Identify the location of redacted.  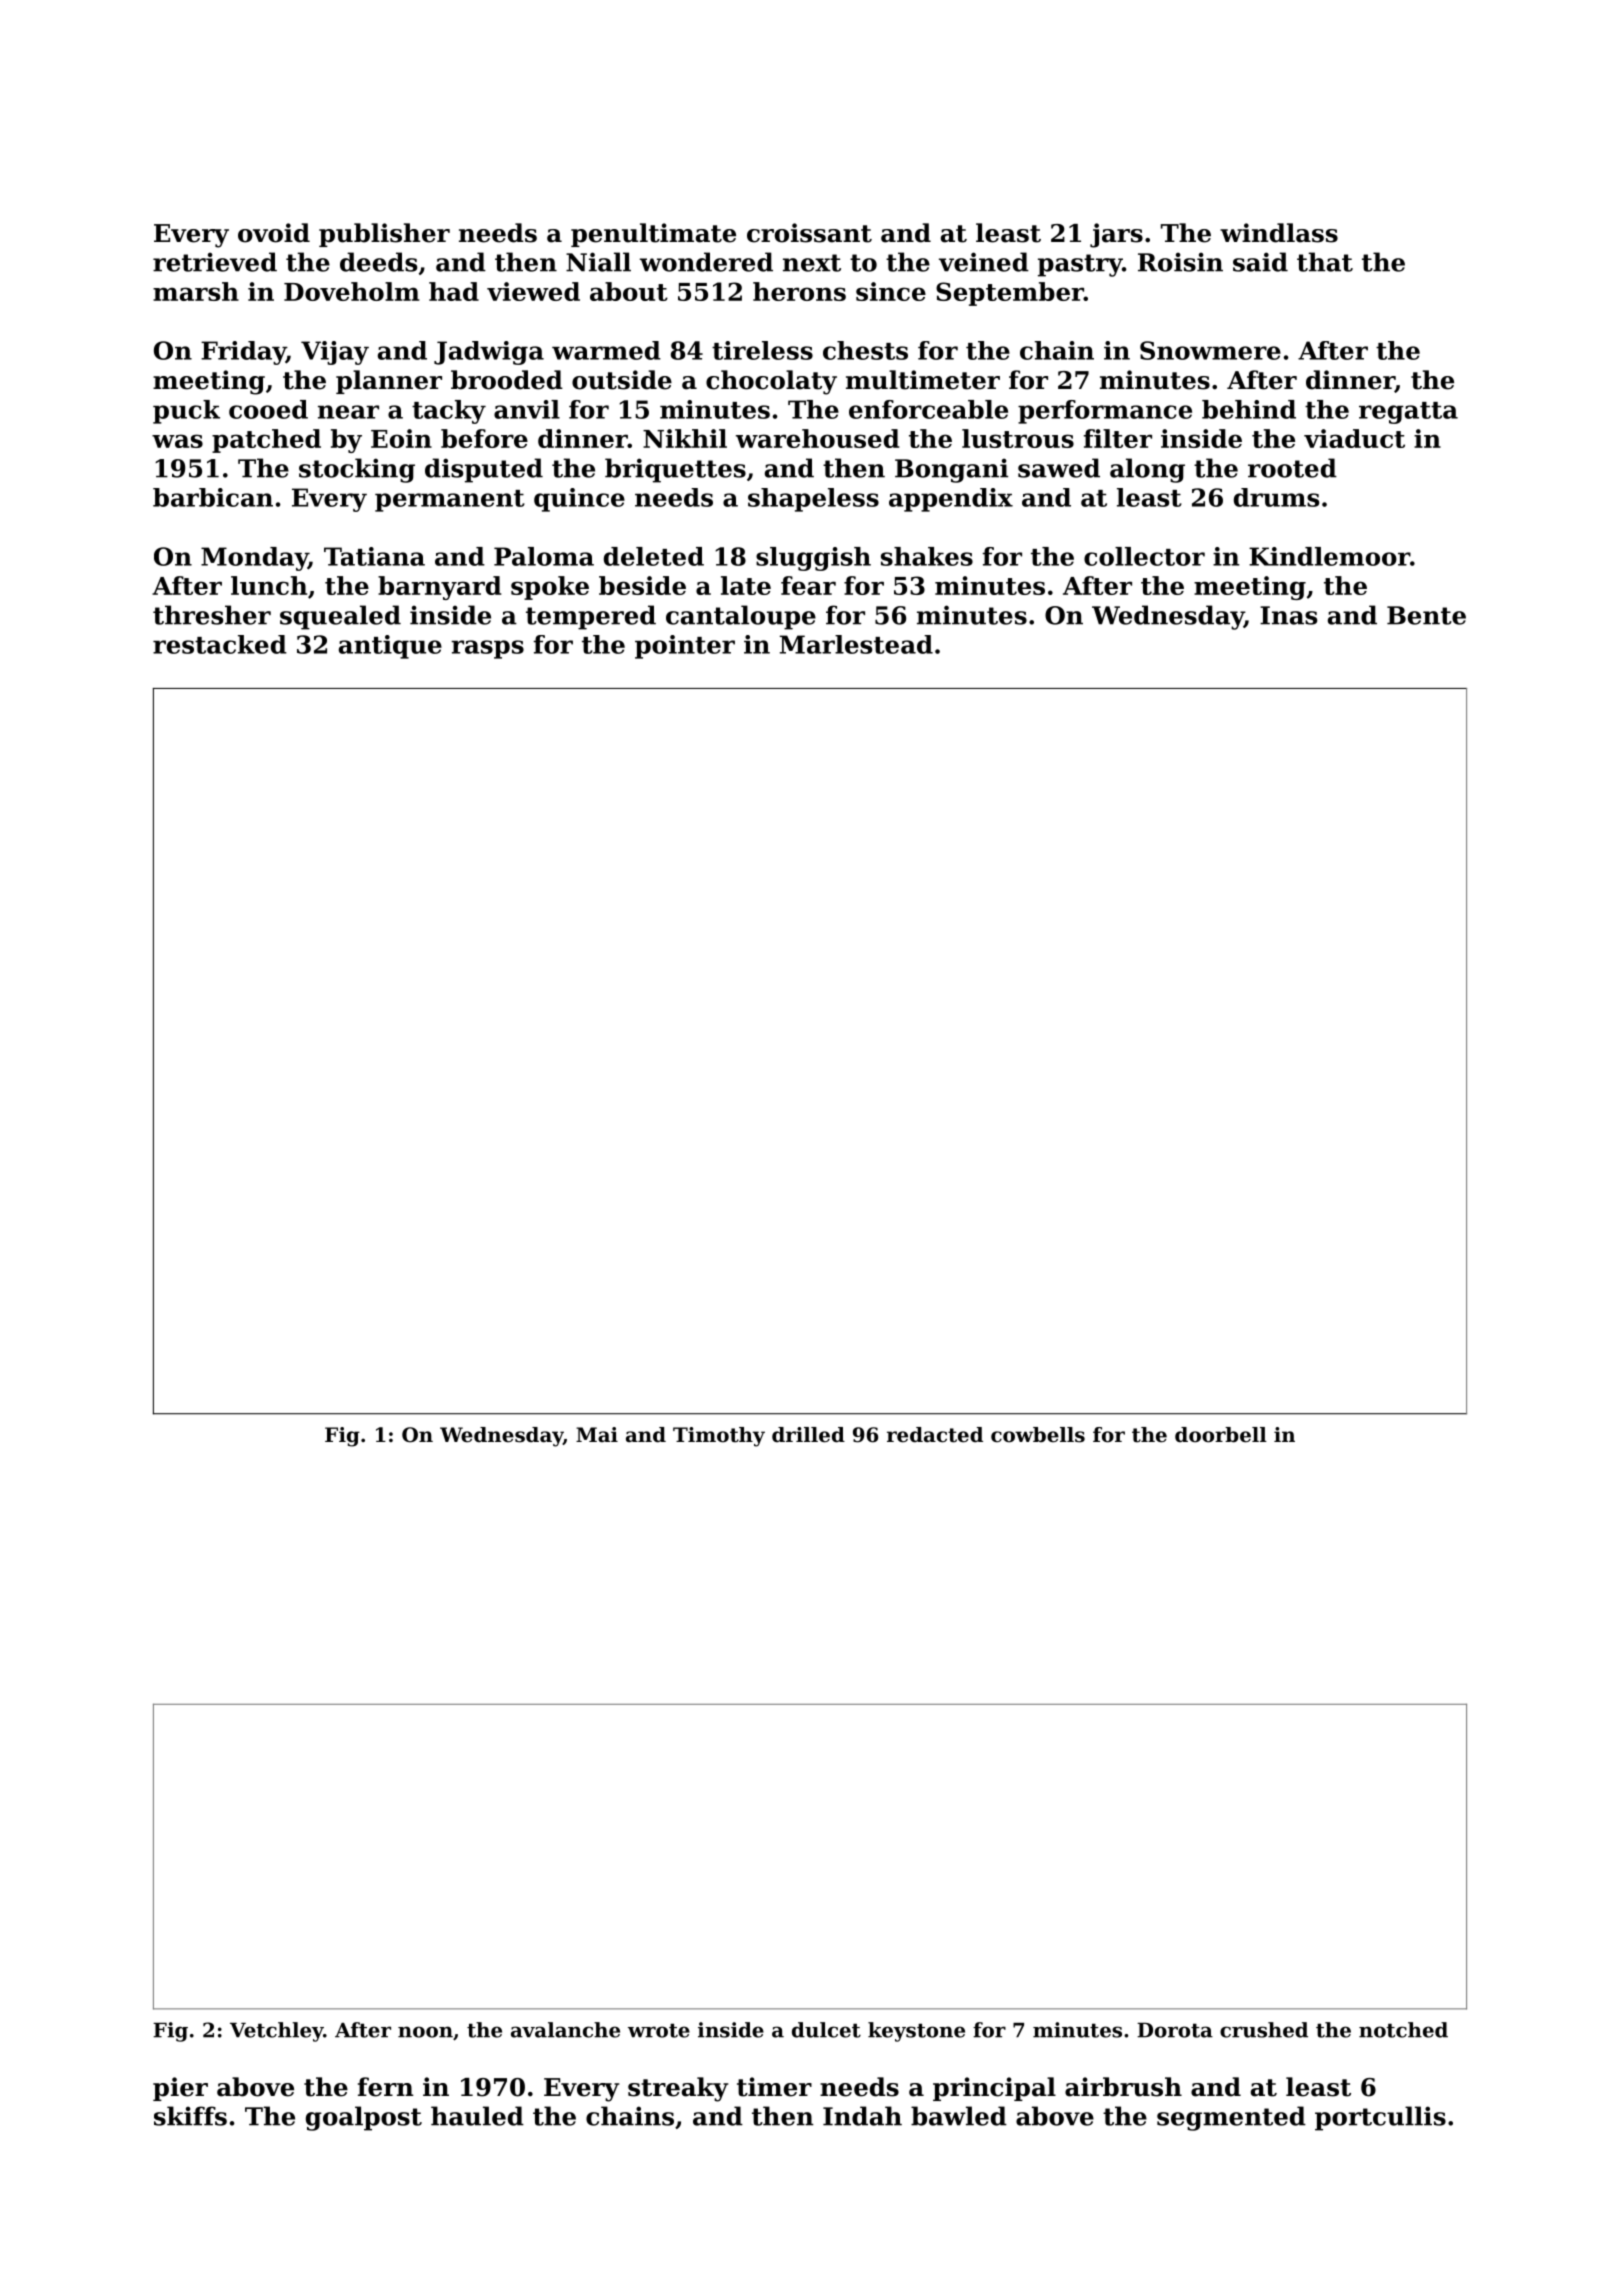
(935, 1435).
